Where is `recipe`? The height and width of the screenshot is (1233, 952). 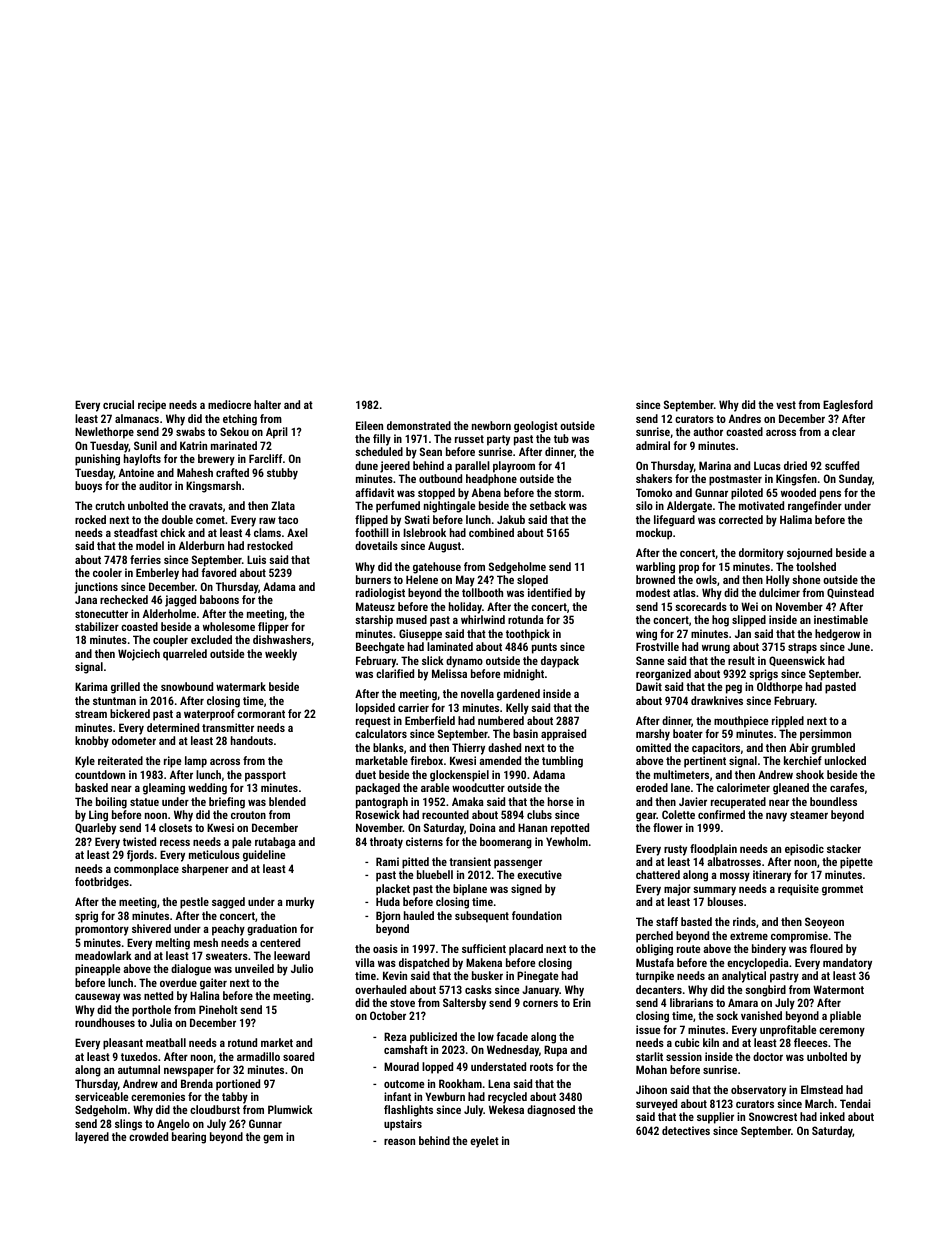
recipe is located at coordinates (152, 406).
